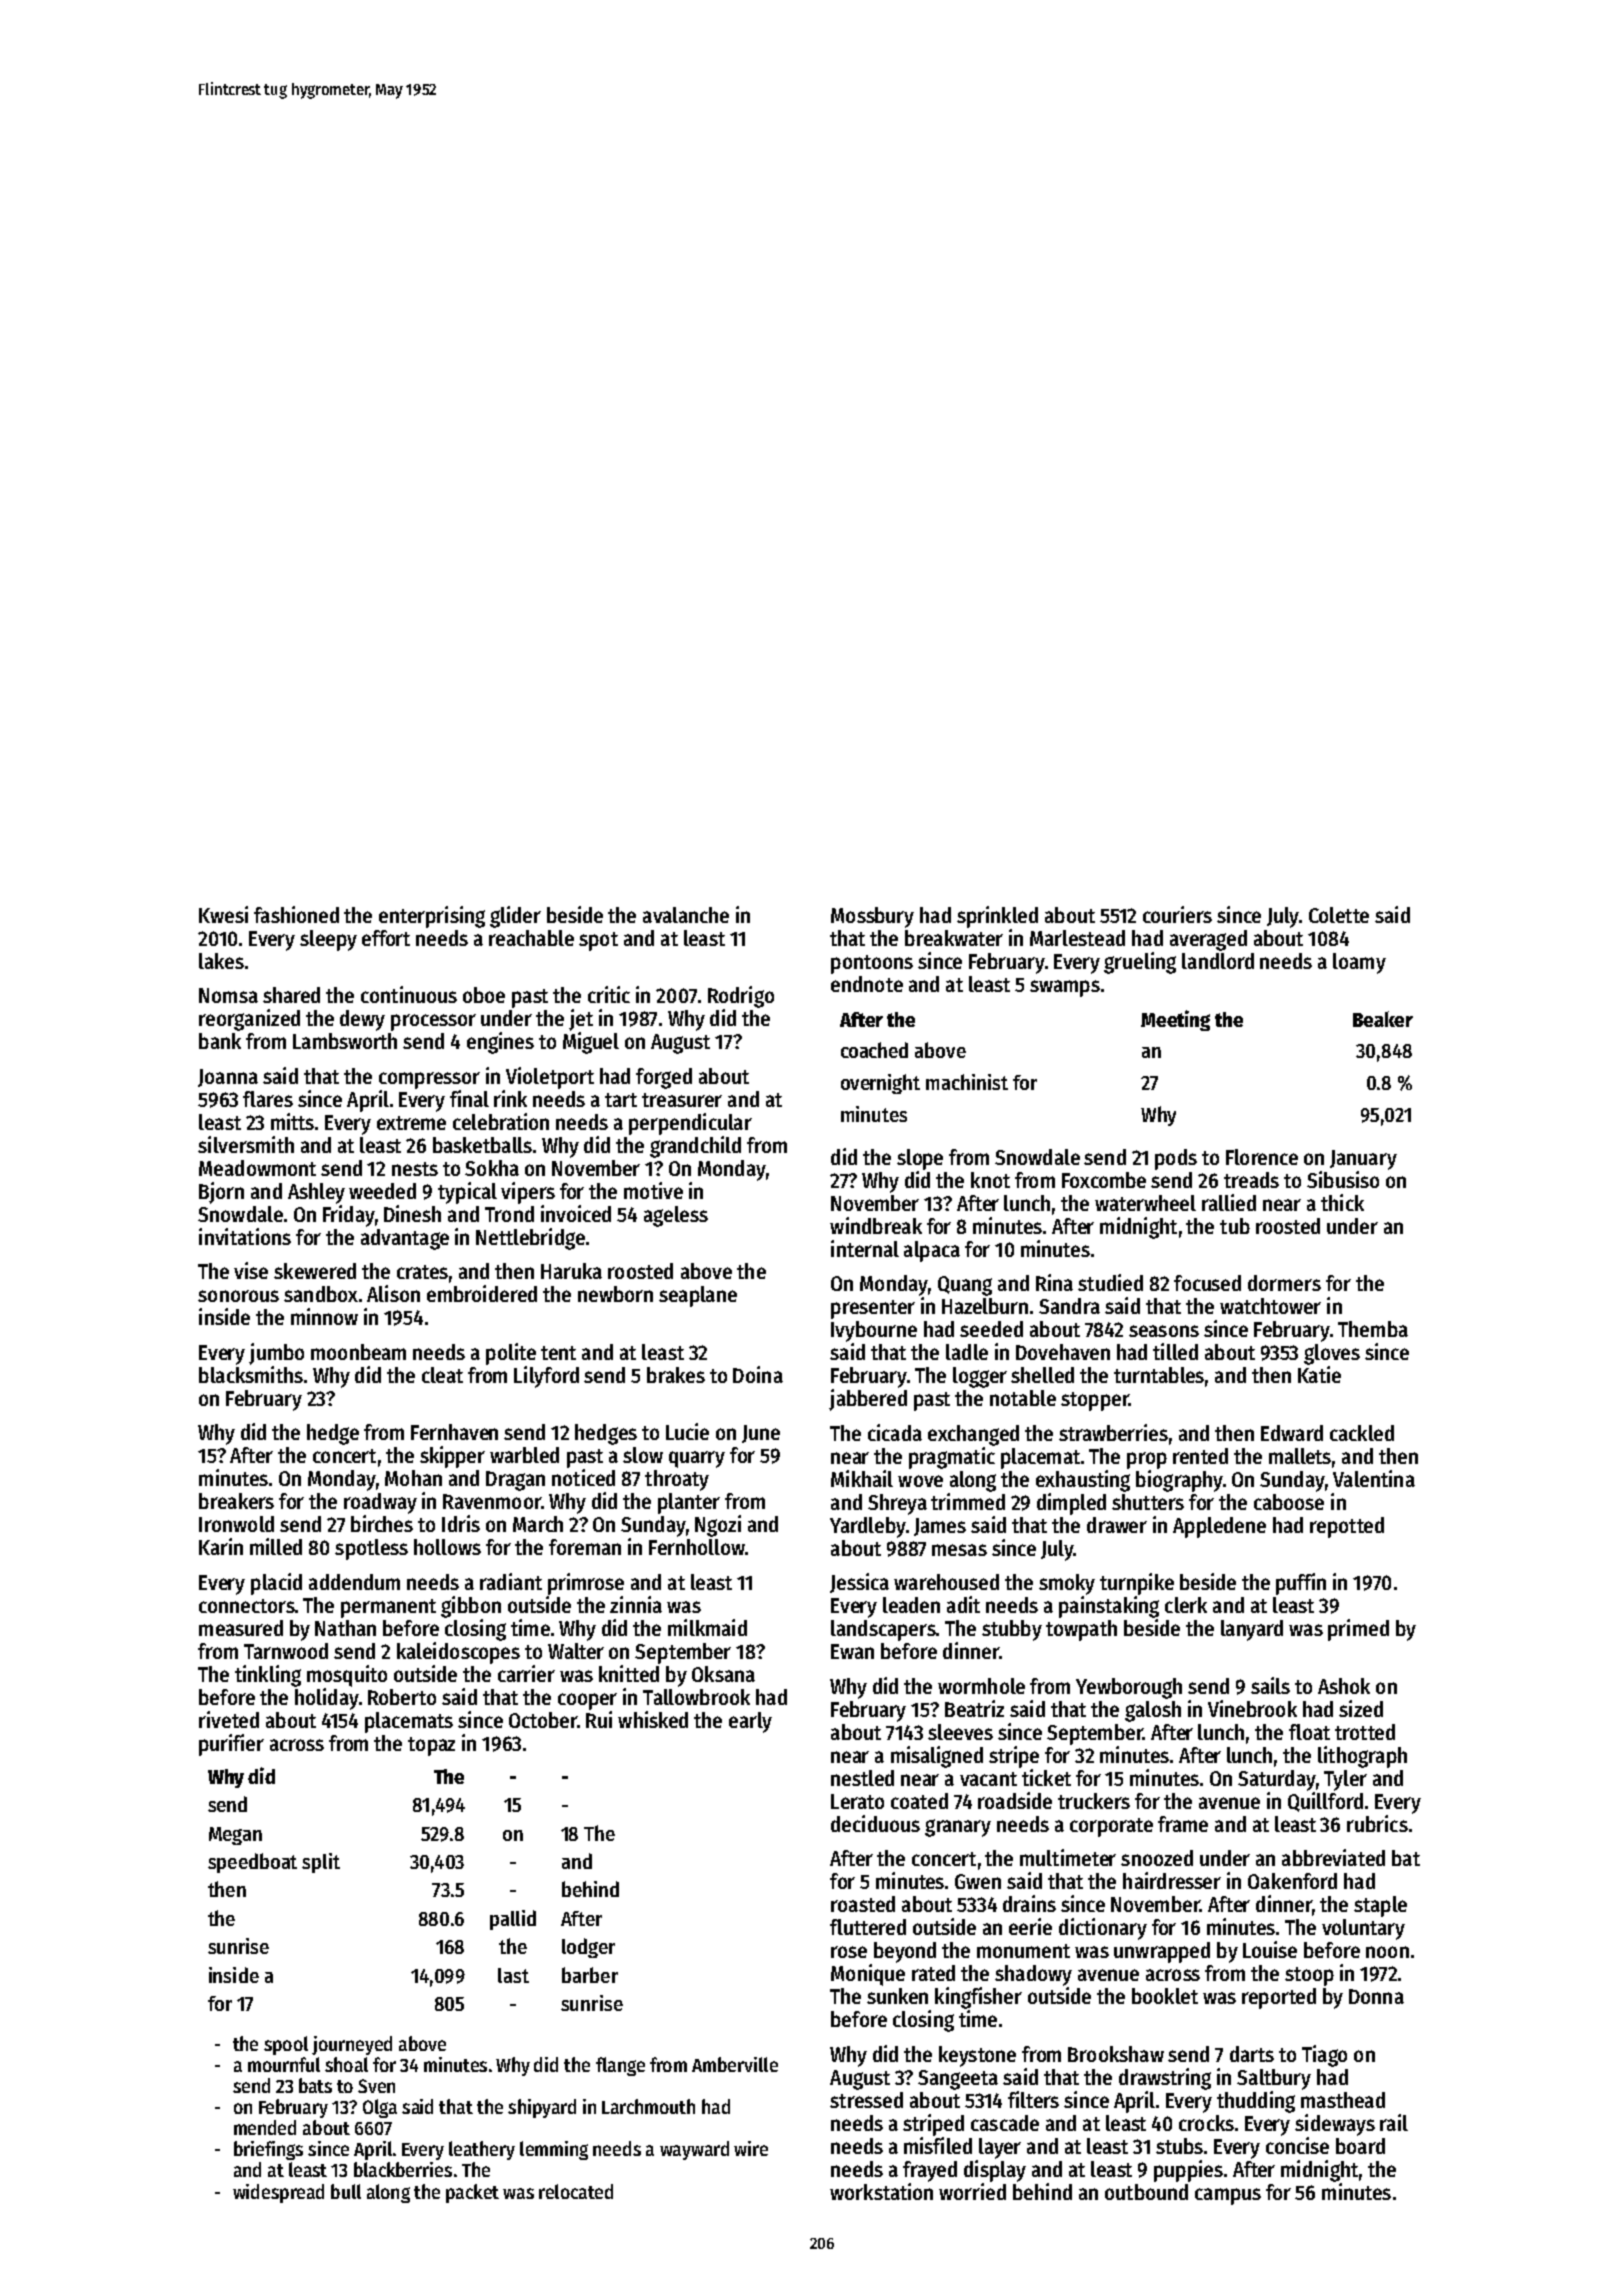 The image size is (1620, 2292). What do you see at coordinates (472, 2193) in the screenshot?
I see `packet` at bounding box center [472, 2193].
